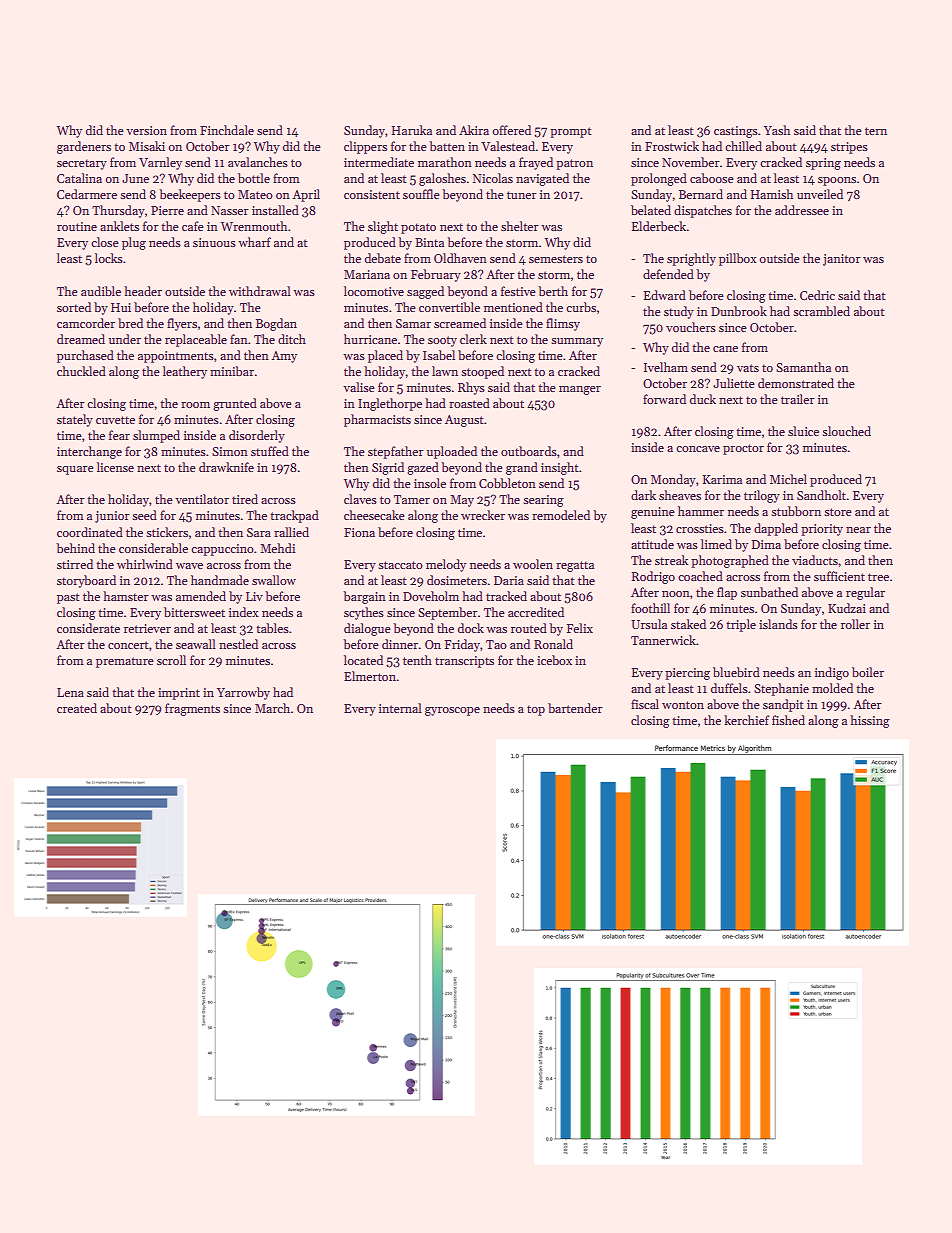  What do you see at coordinates (146, 130) in the screenshot?
I see `version` at bounding box center [146, 130].
